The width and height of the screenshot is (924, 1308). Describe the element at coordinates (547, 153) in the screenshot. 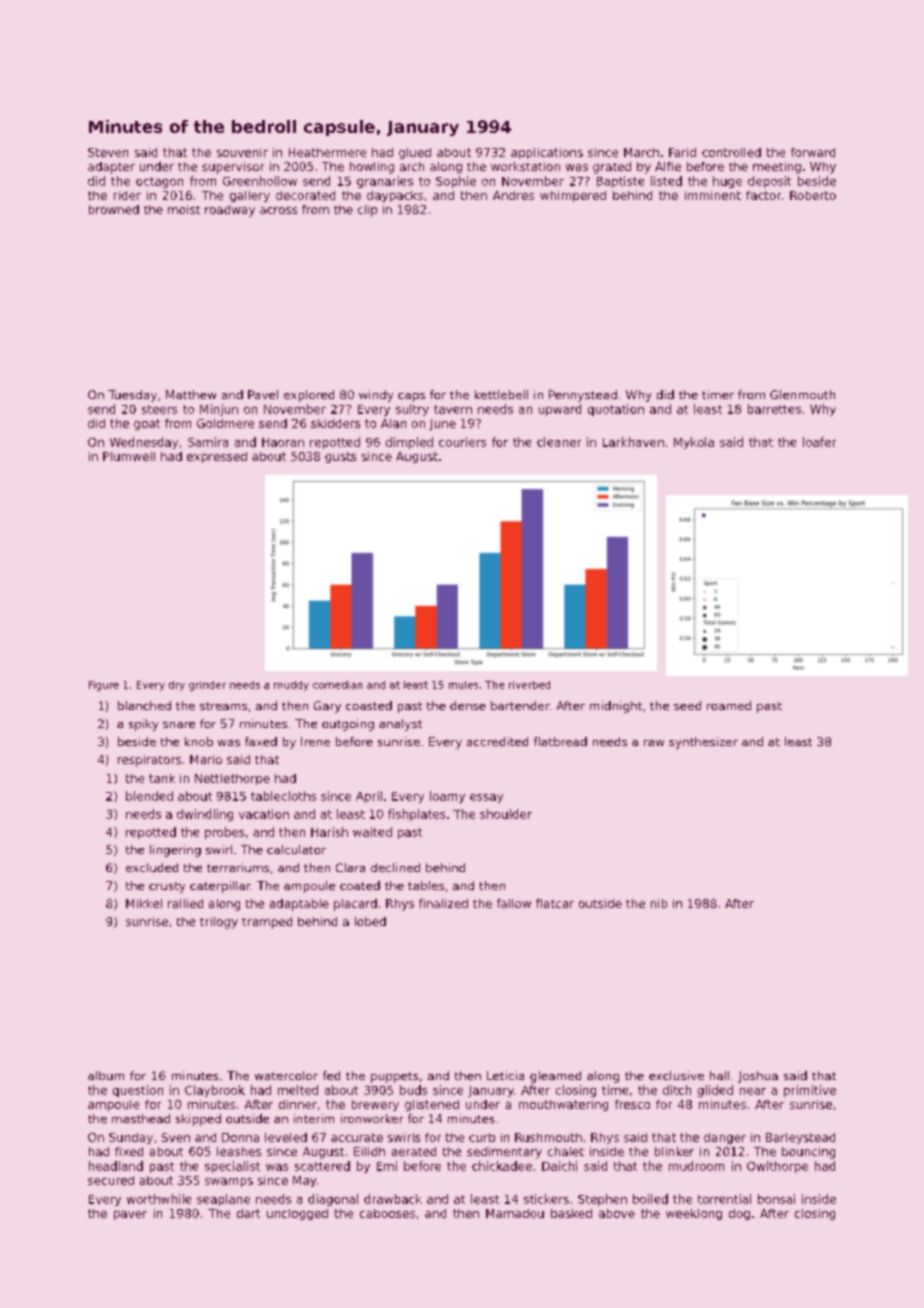

I see `applications` at that location.
